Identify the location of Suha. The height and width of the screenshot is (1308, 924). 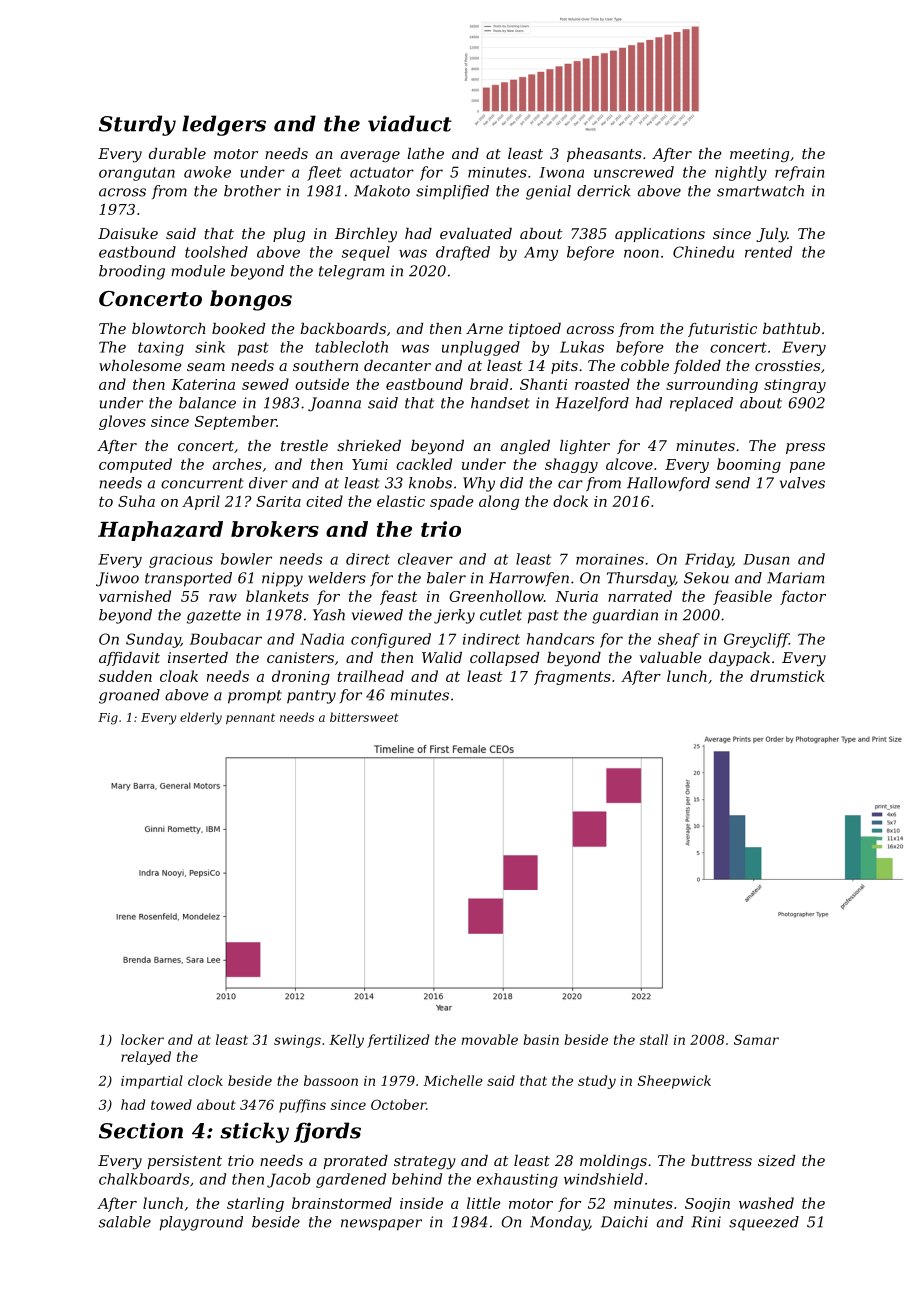
(136, 501).
